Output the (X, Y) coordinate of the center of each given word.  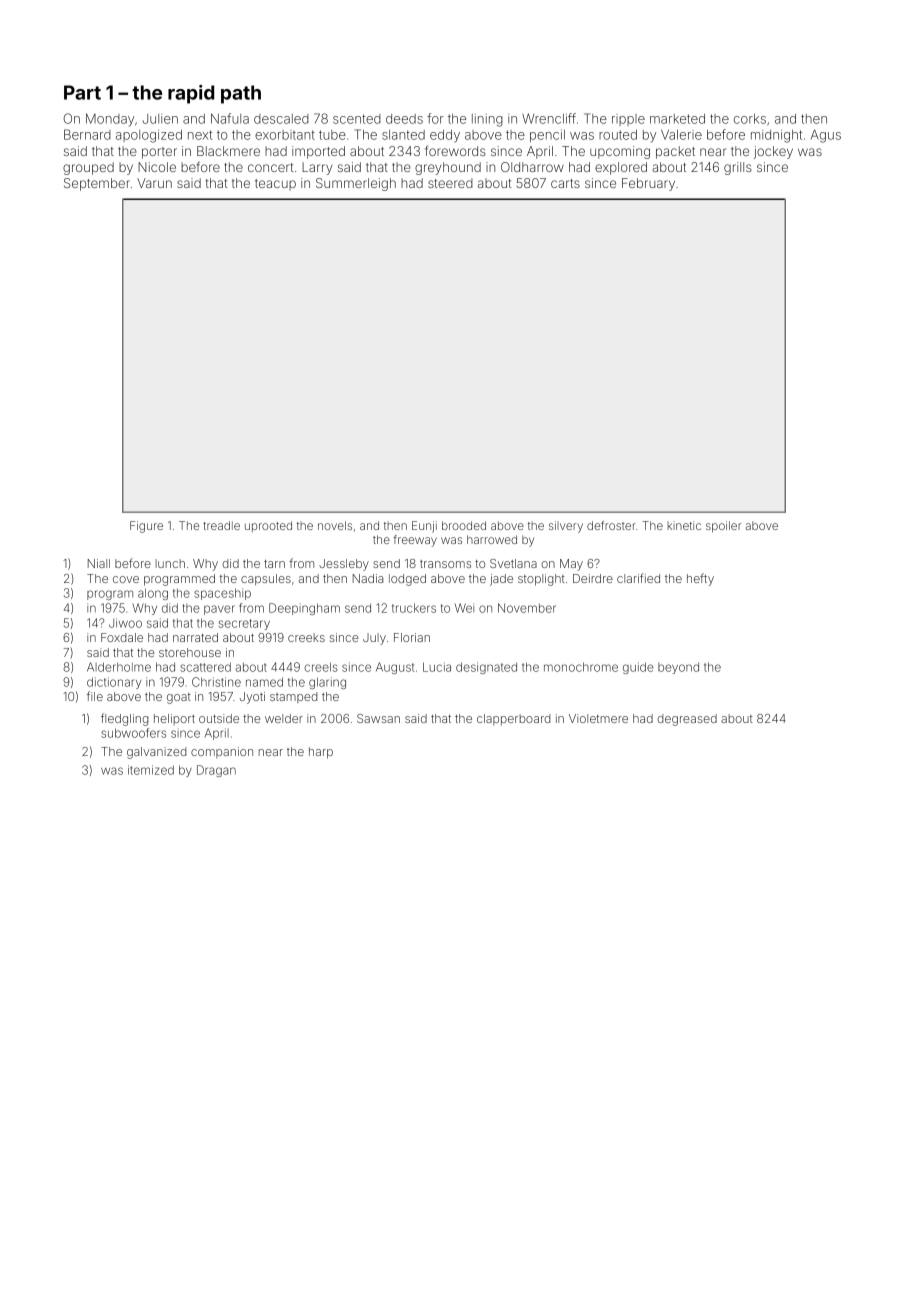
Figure (146, 527)
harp (321, 753)
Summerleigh (356, 184)
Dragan (216, 771)
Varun (154, 183)
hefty (700, 579)
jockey (773, 152)
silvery (566, 527)
